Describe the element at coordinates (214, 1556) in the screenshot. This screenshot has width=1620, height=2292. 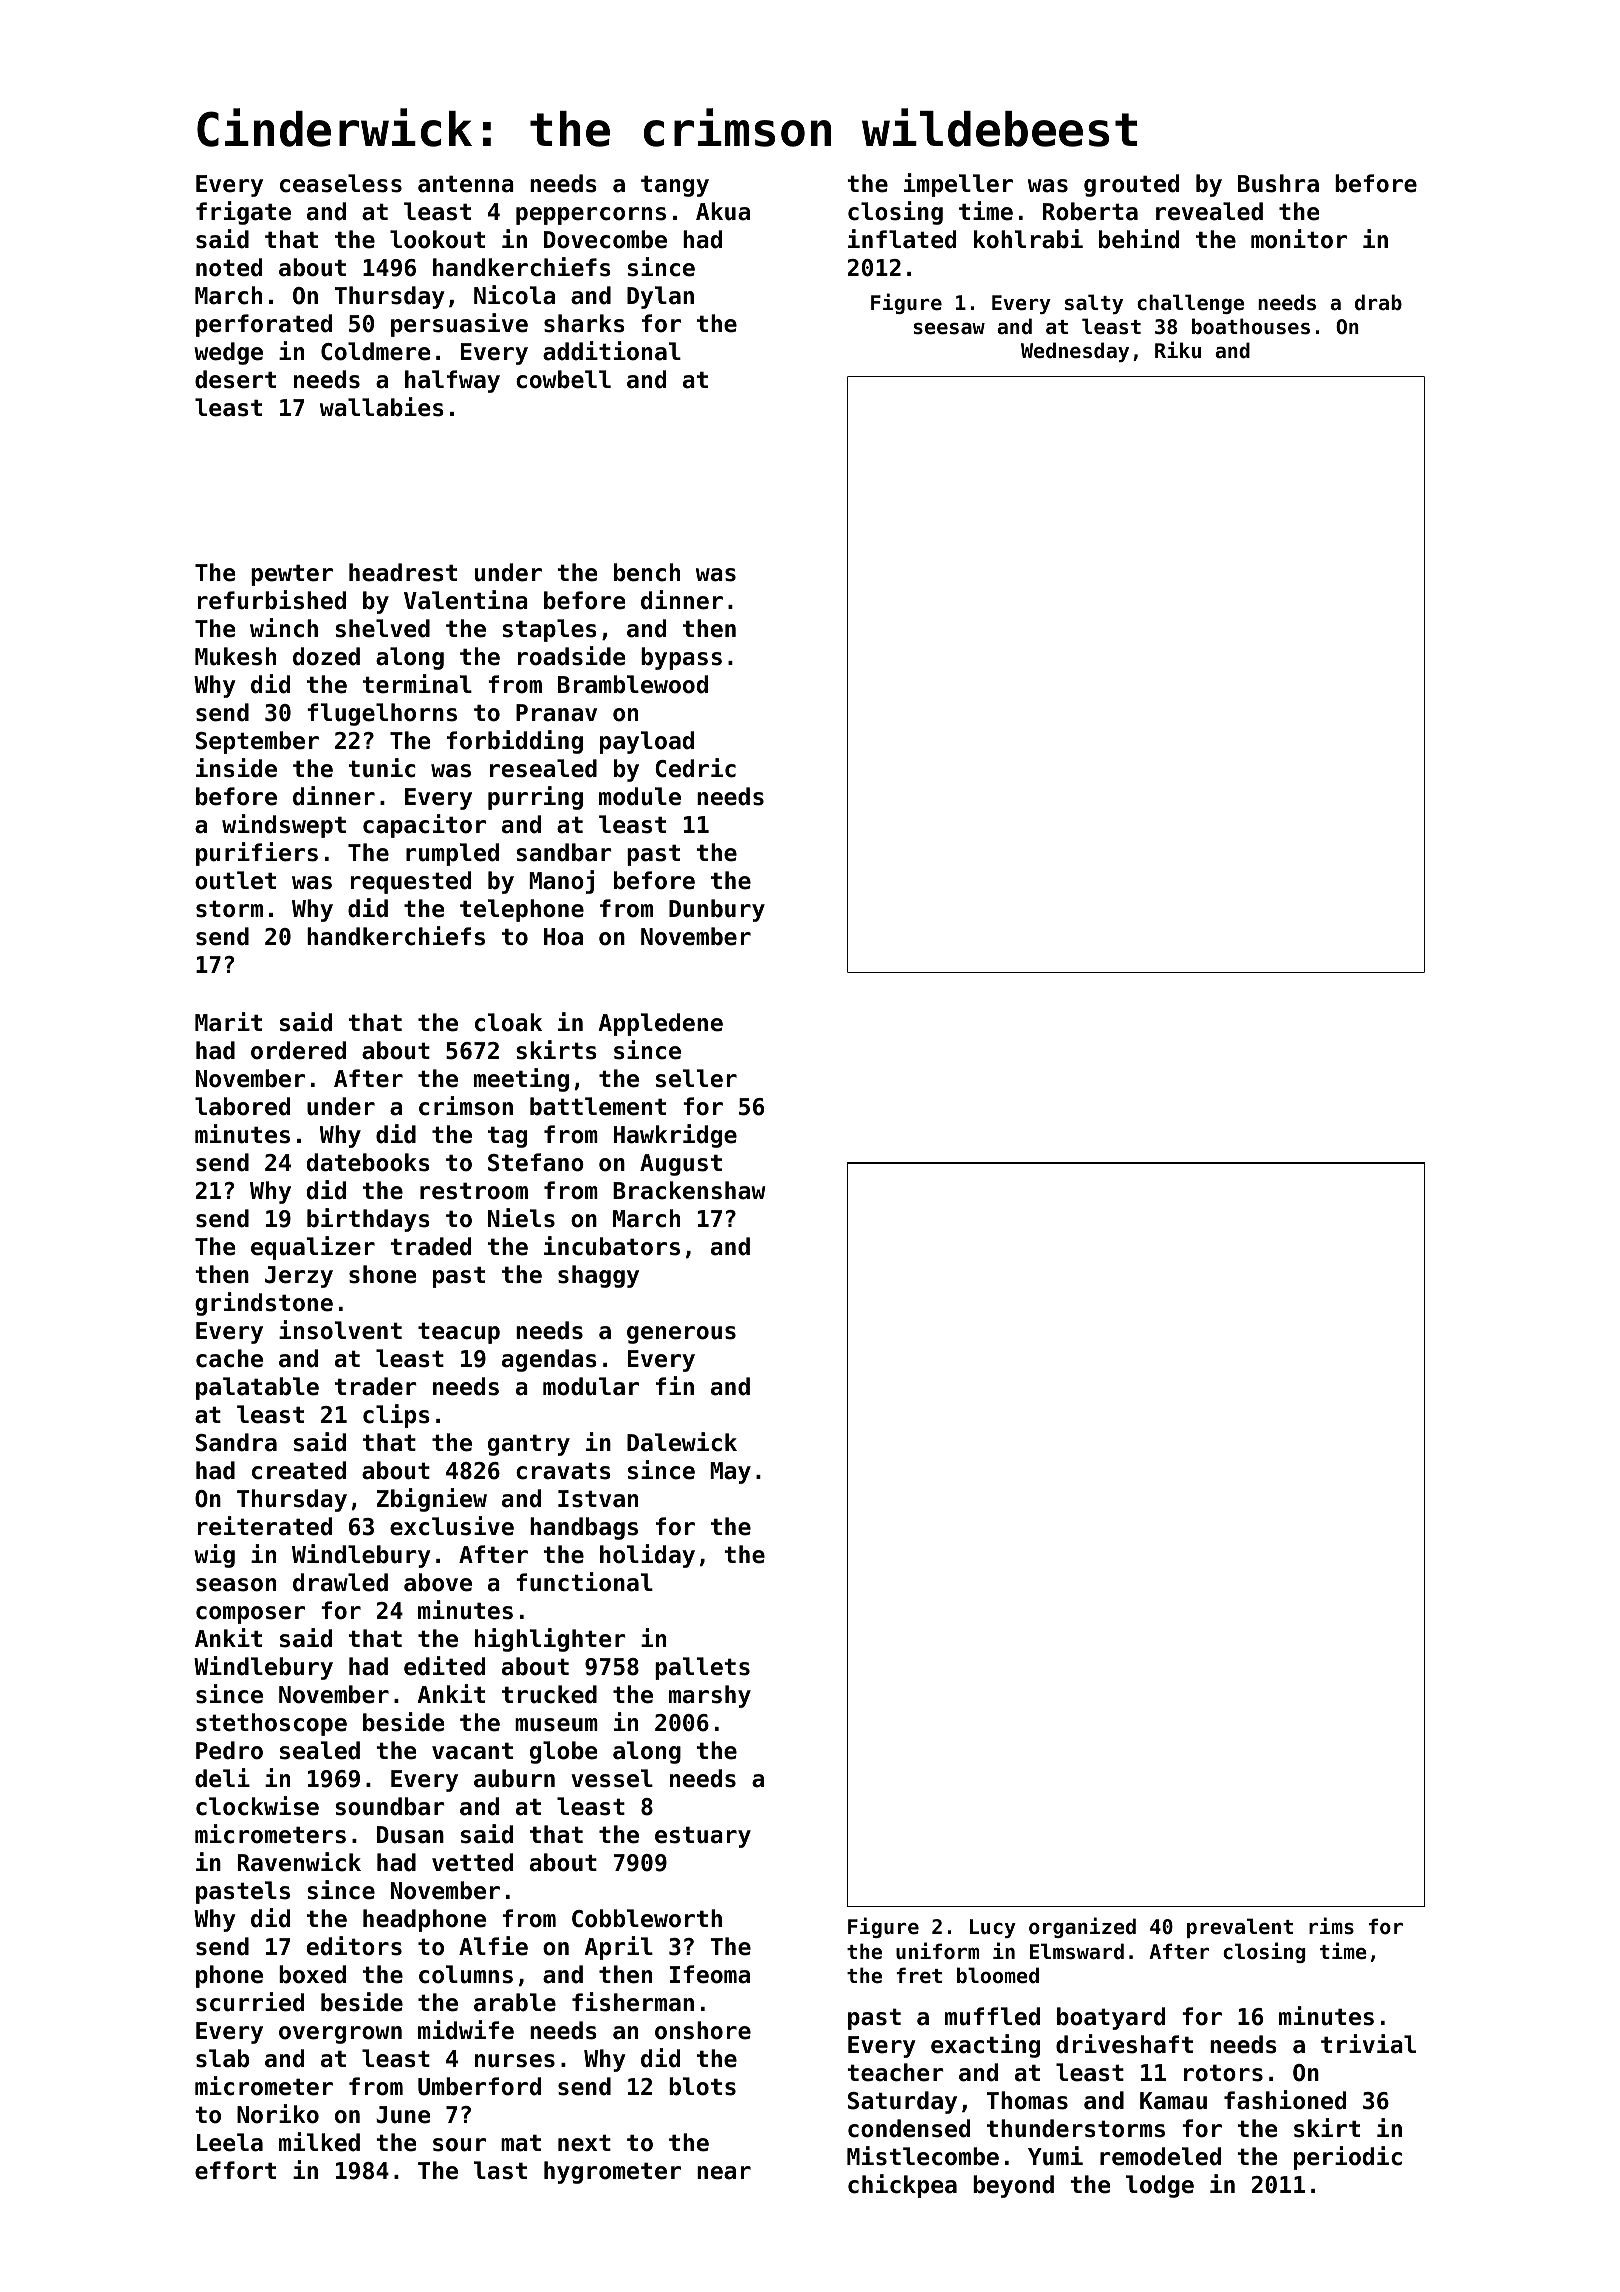
I see `wig` at that location.
